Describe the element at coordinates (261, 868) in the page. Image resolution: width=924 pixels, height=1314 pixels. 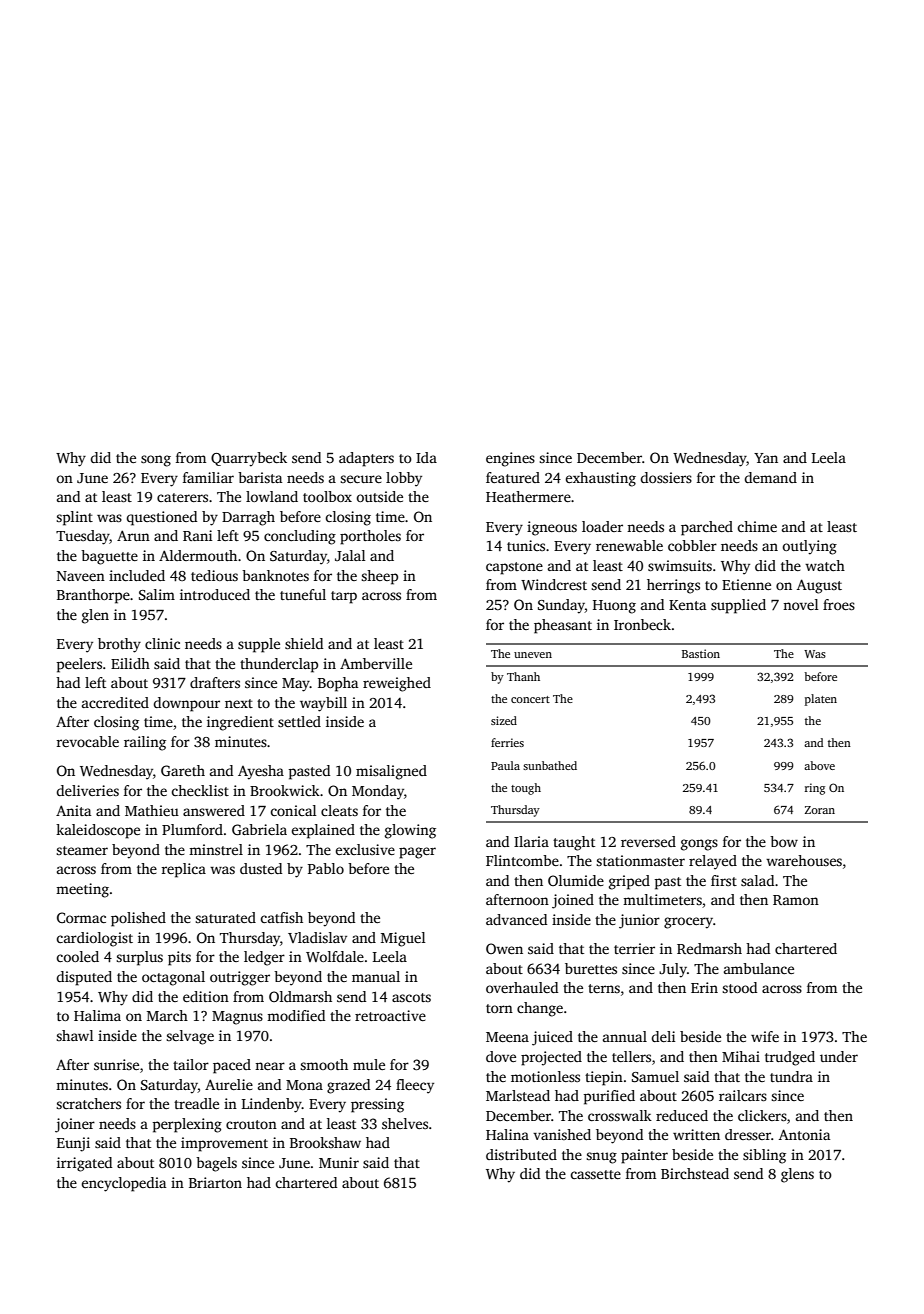
I see `dusted` at that location.
